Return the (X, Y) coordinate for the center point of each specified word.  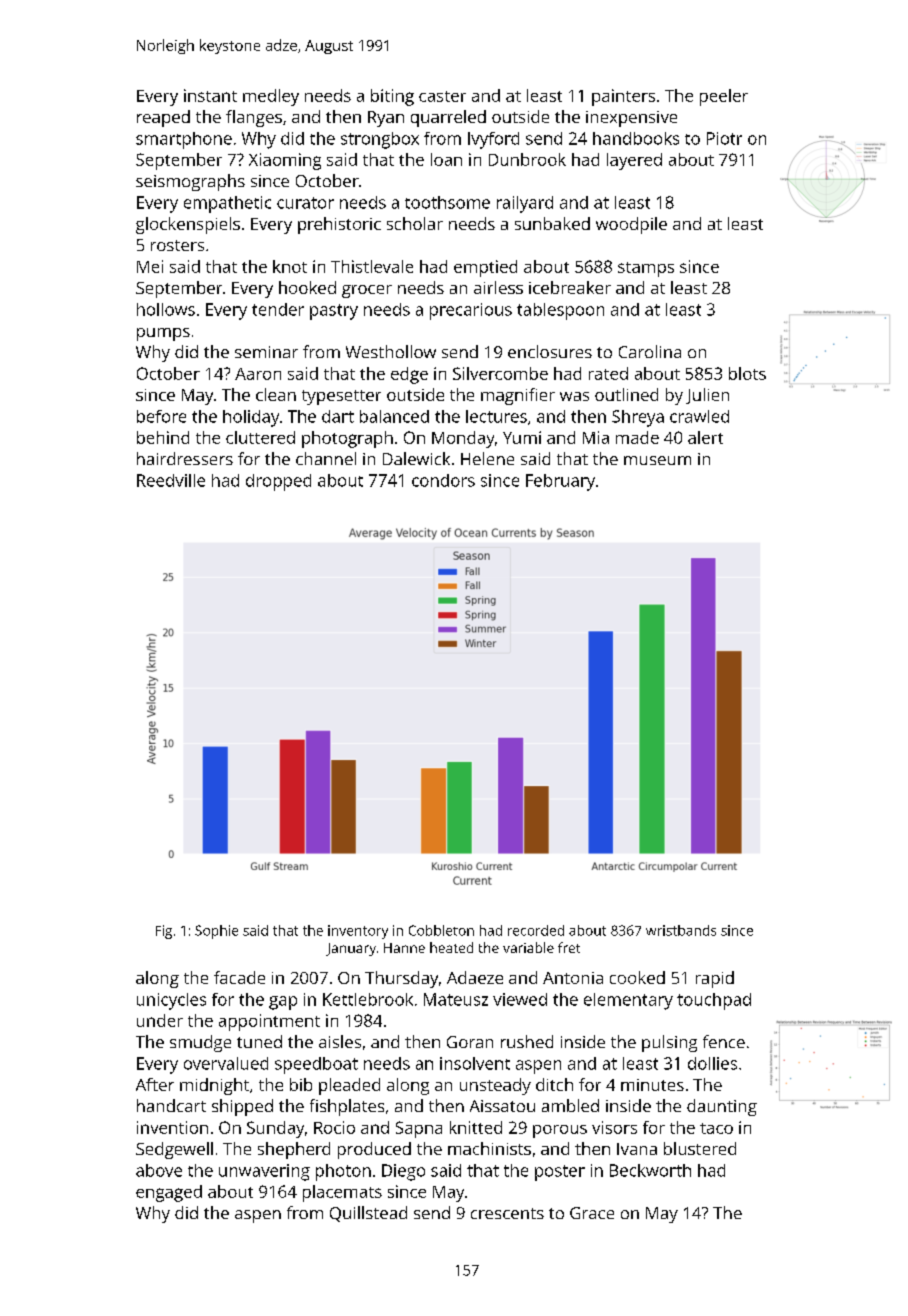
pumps (163, 334)
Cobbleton (441, 930)
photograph (347, 439)
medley (271, 97)
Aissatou (502, 1106)
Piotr (724, 138)
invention (172, 1127)
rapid (715, 979)
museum (657, 460)
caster (442, 96)
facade (239, 977)
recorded (536, 930)
